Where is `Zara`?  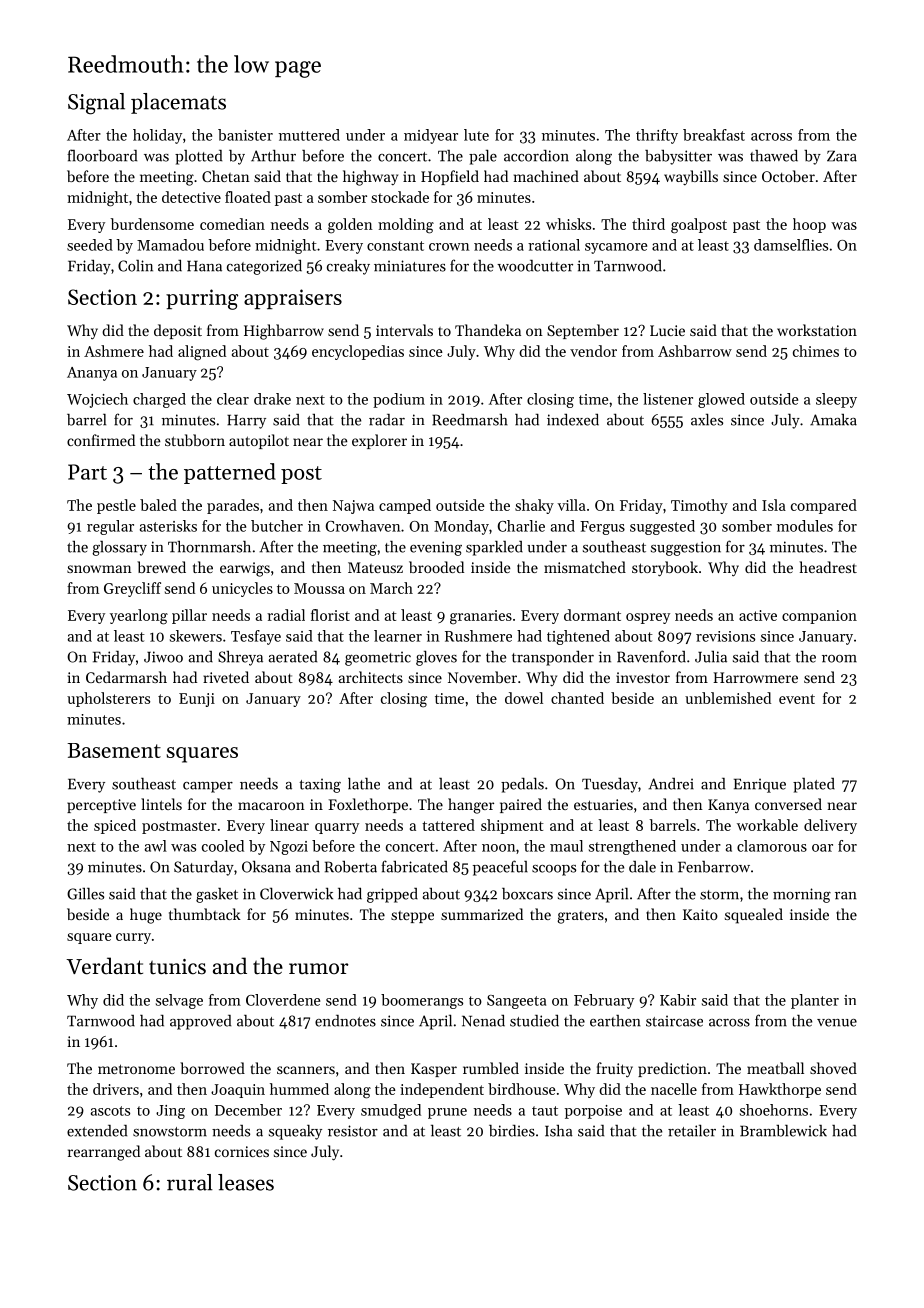
Zara is located at coordinates (842, 156).
